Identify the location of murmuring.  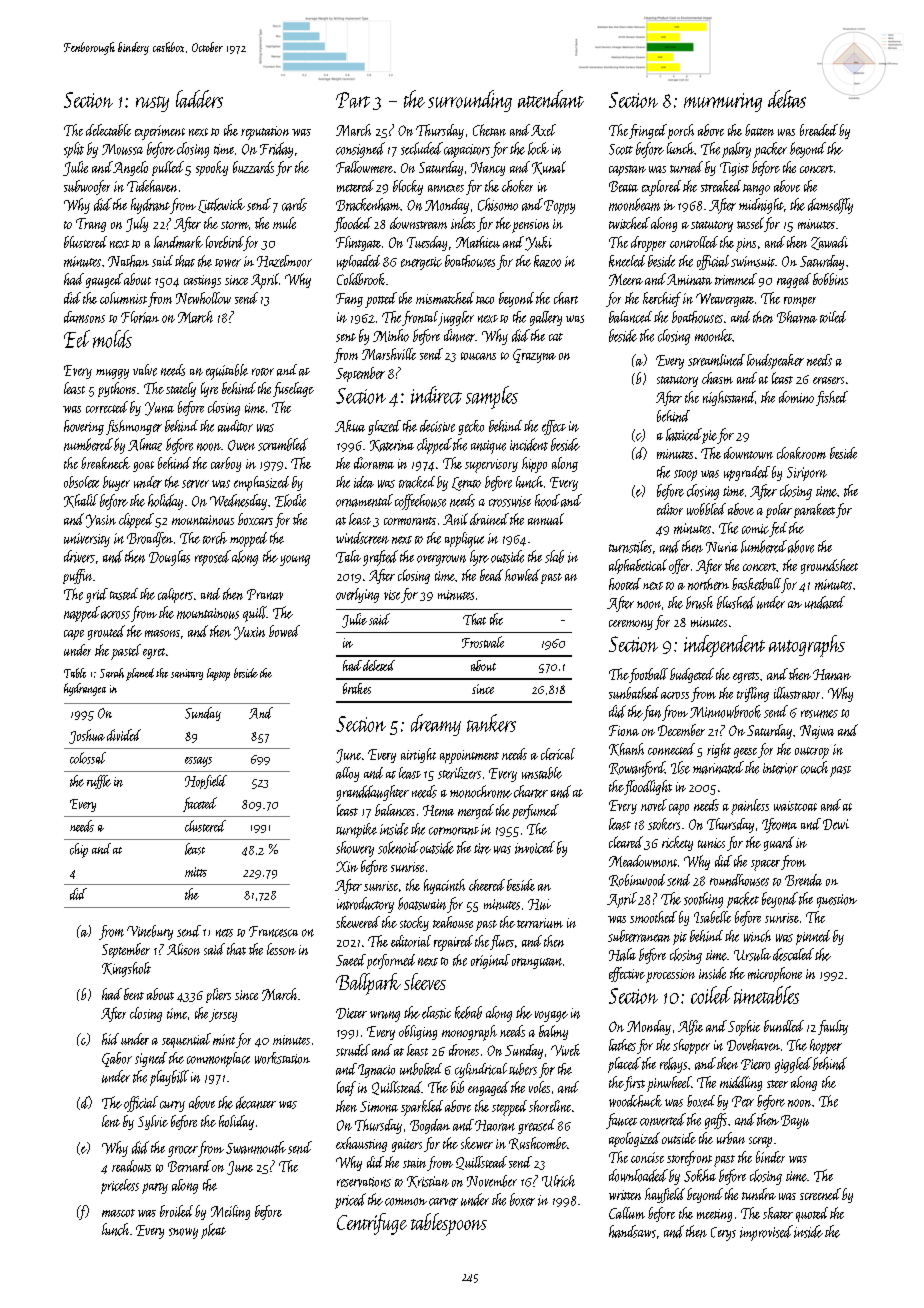
(723, 102).
